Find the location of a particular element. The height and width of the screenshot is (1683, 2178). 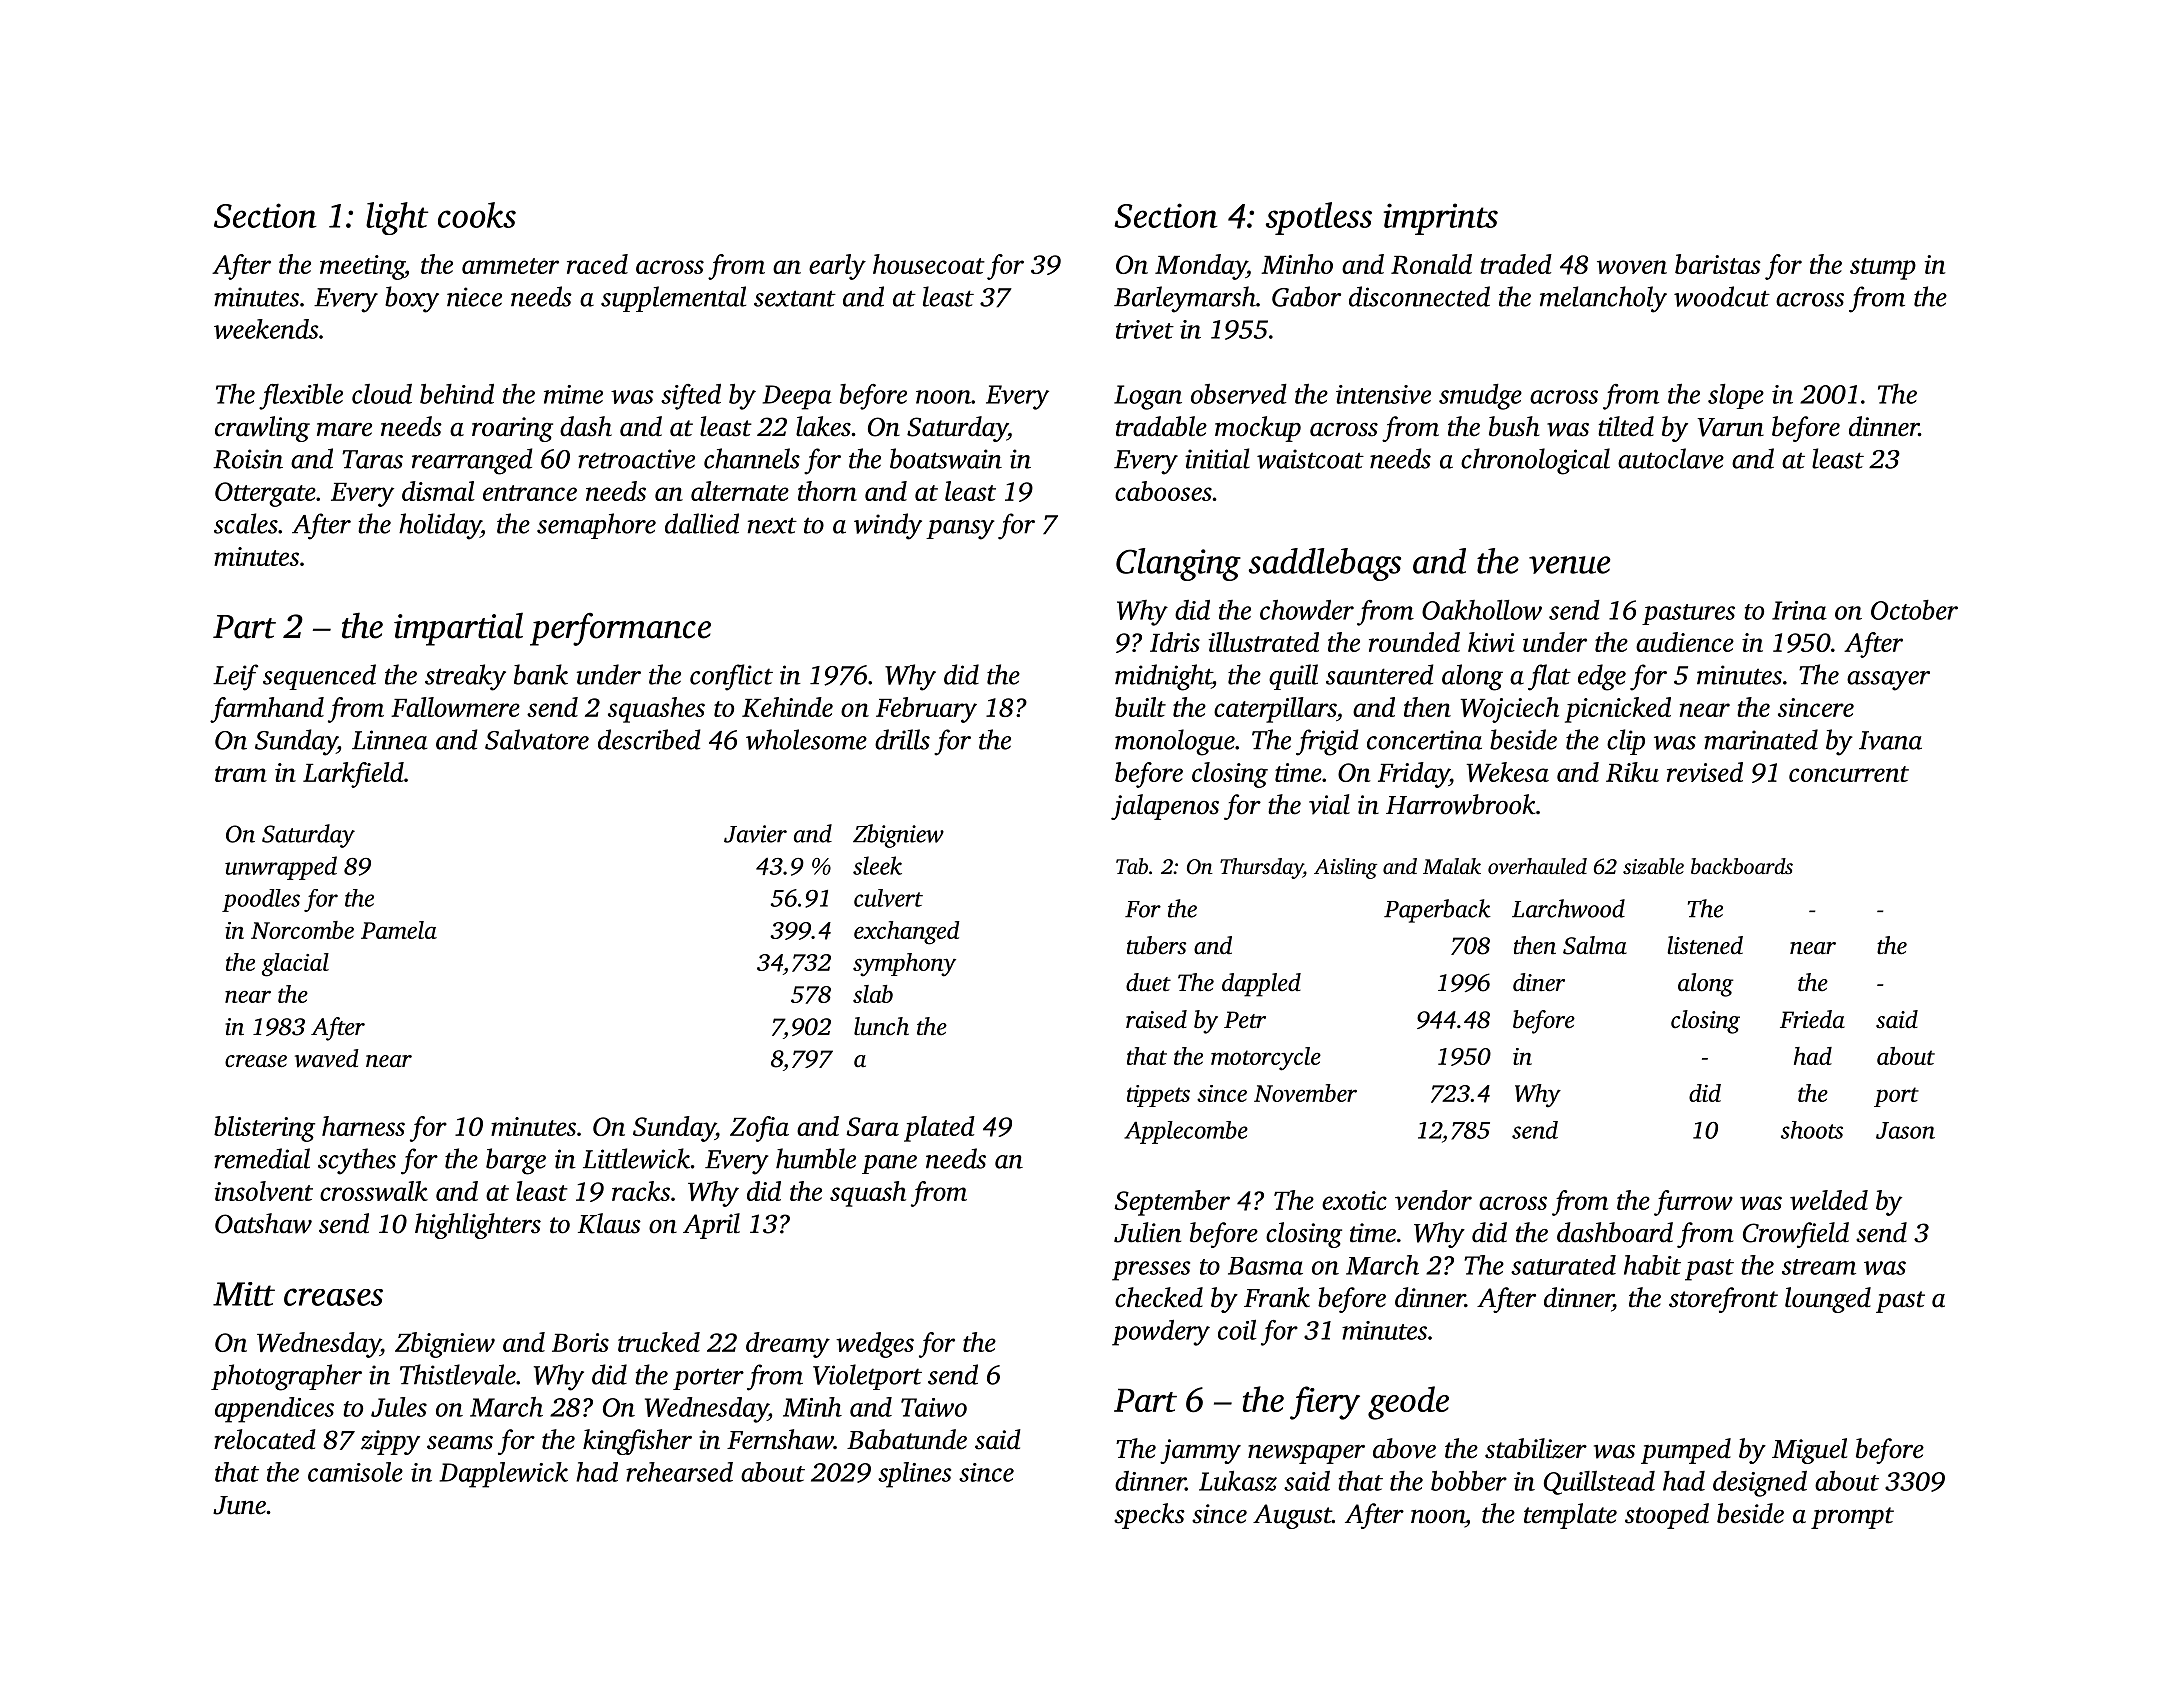

Larkfield is located at coordinates (353, 775).
